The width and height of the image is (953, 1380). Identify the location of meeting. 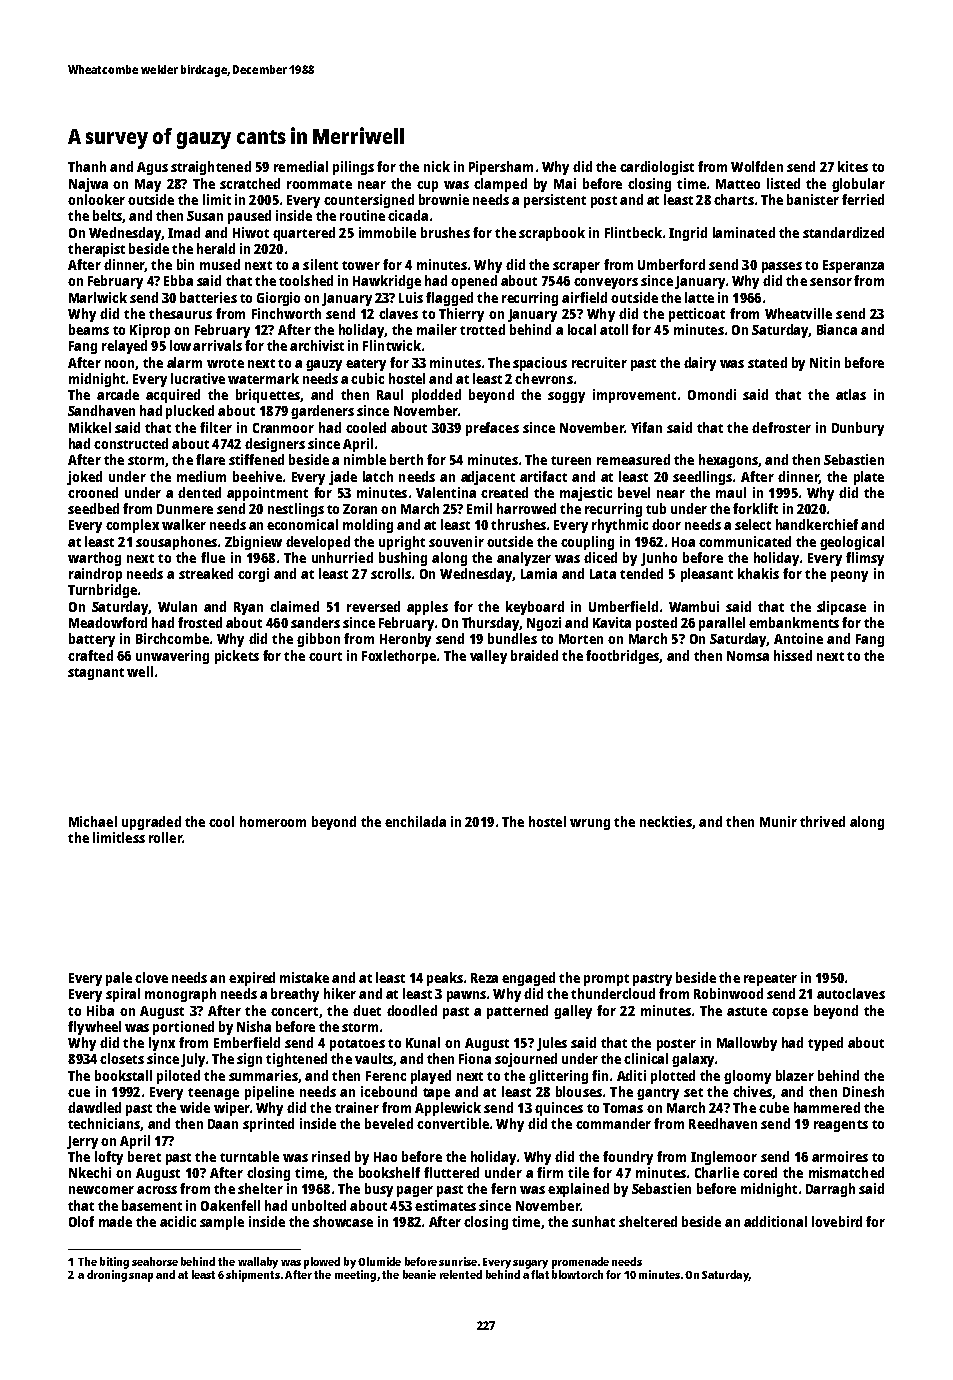
(355, 1276).
